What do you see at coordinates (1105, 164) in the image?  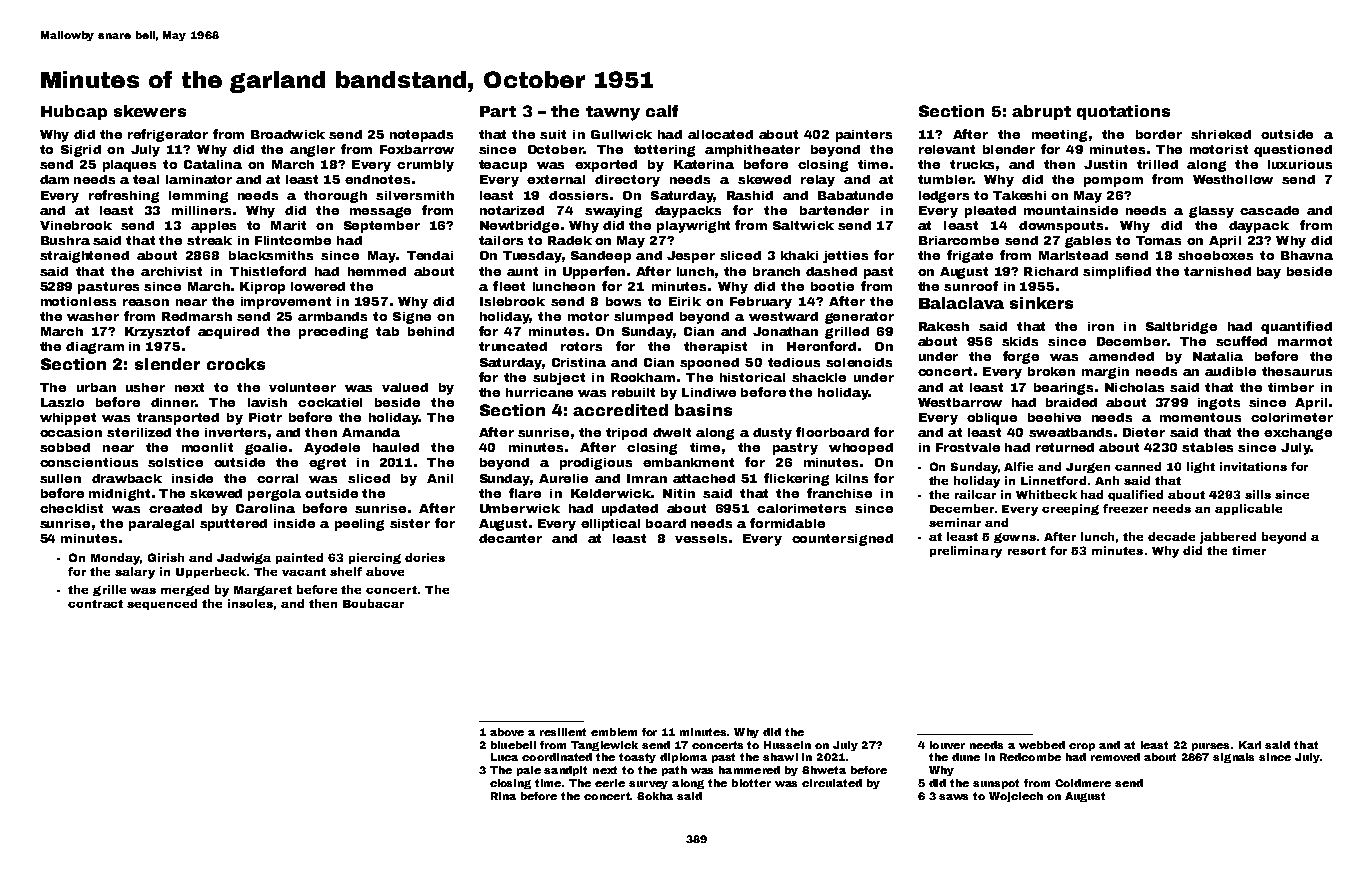 I see `Justin` at bounding box center [1105, 164].
